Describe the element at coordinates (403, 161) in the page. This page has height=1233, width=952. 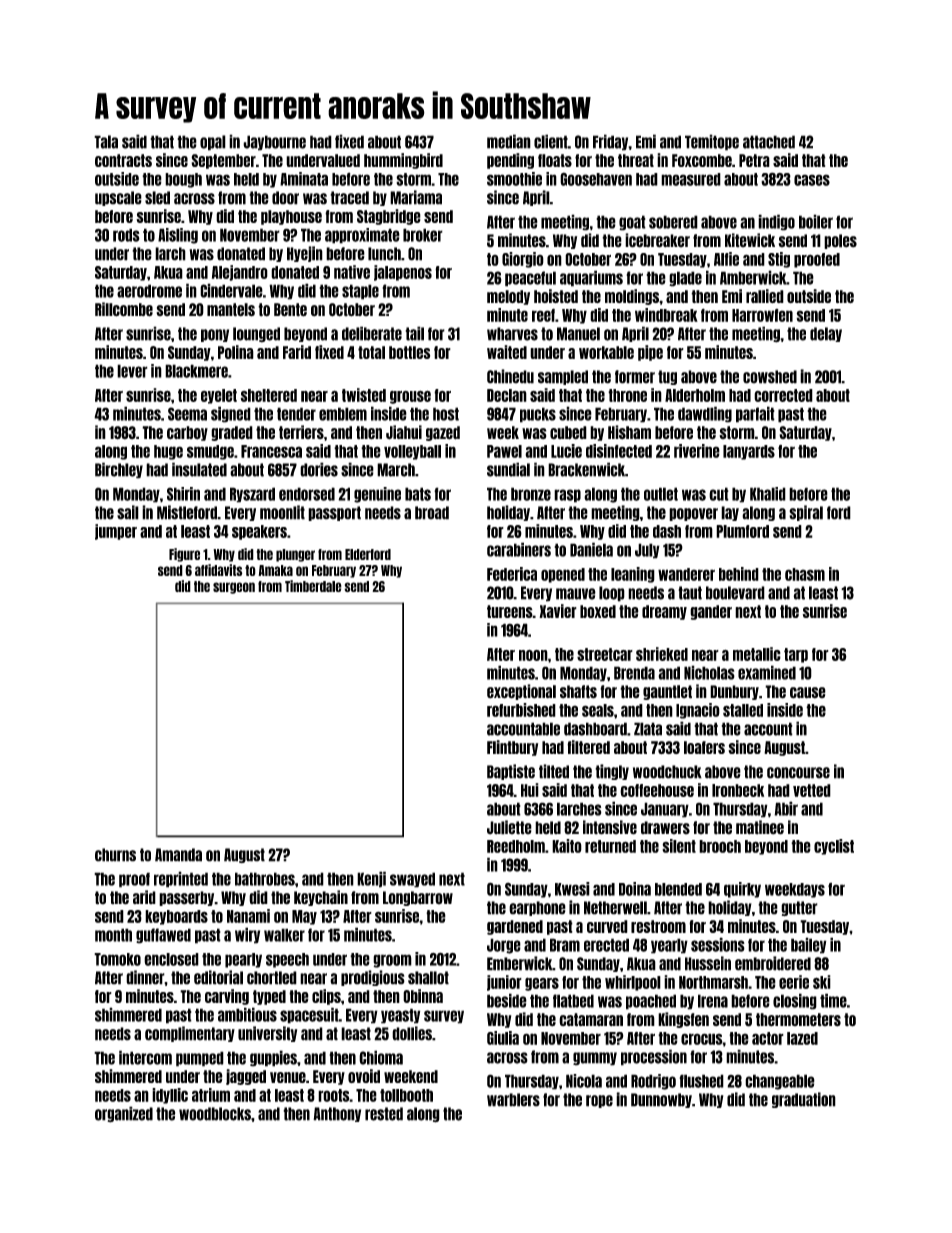
I see `hummingbird` at that location.
